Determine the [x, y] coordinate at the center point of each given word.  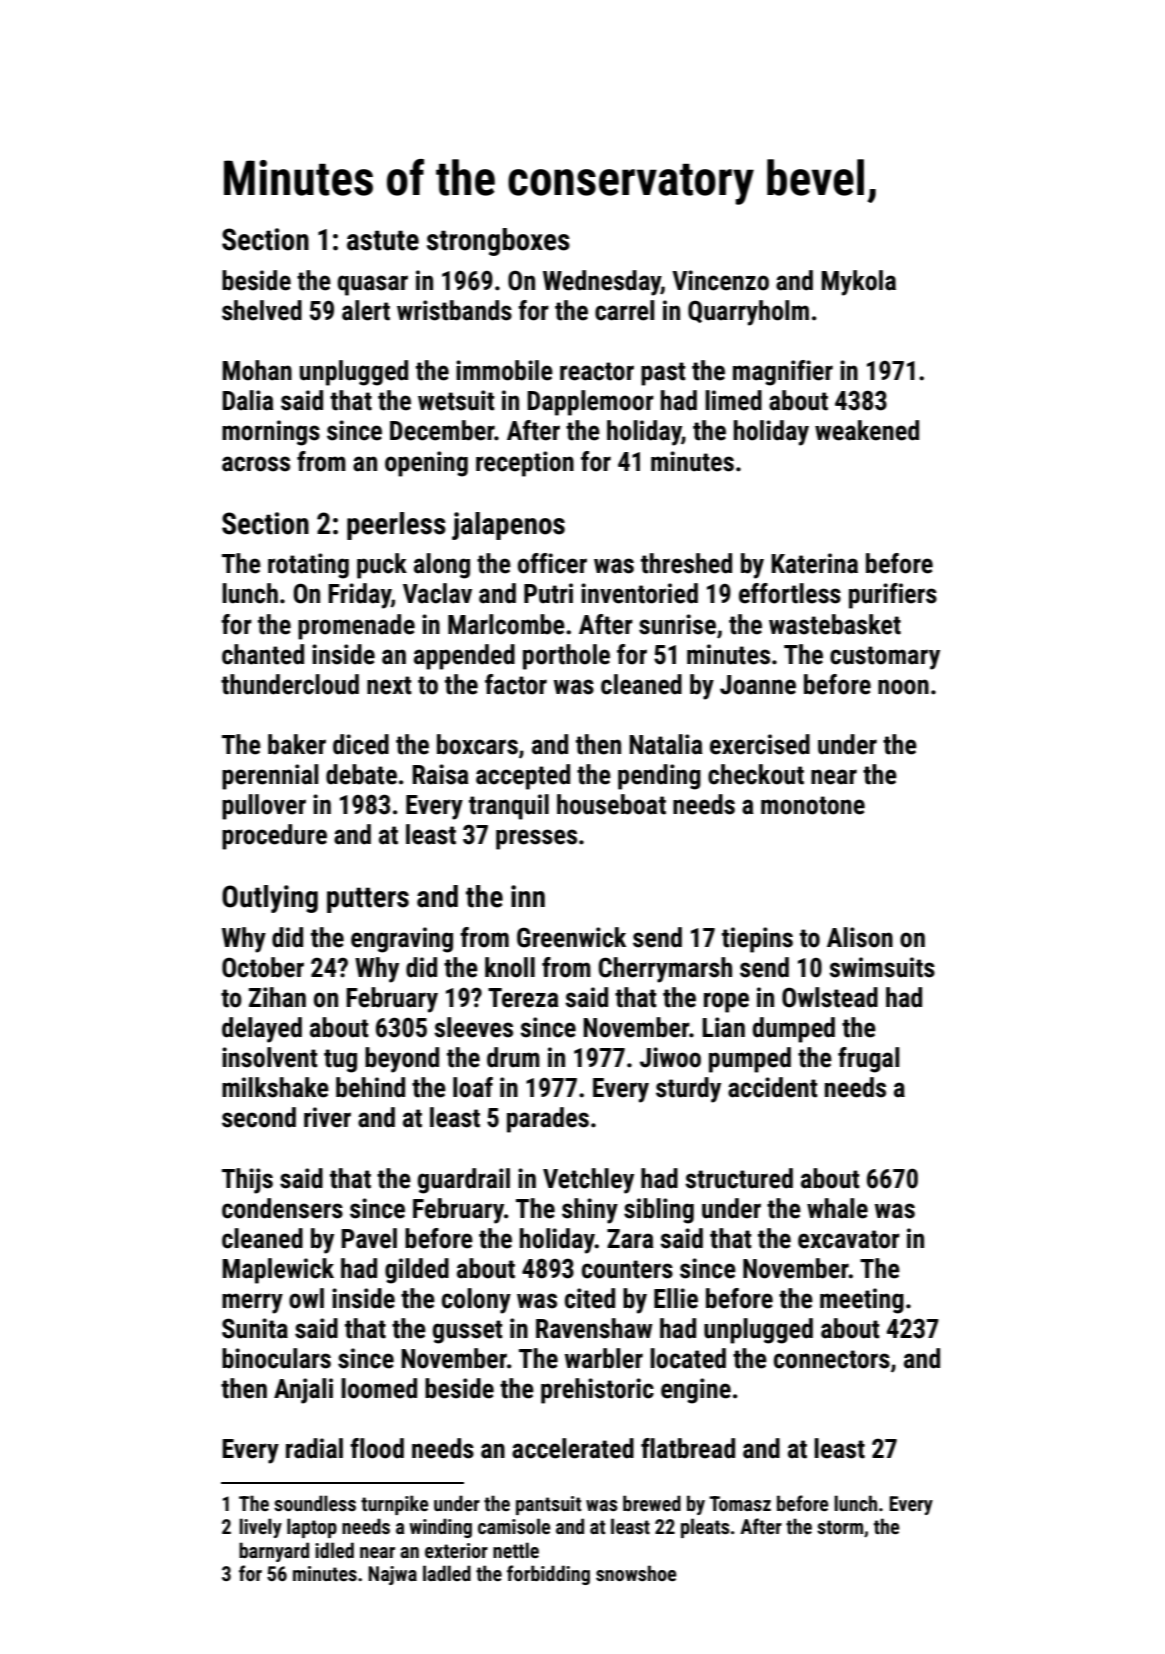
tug [340, 1061]
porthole [566, 657]
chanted [263, 654]
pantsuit [548, 1505]
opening [426, 464]
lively [260, 1528]
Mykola [858, 283]
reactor [597, 371]
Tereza [523, 998]
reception [525, 464]
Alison [860, 937]
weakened [867, 430]
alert [366, 310]
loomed [379, 1388]
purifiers [893, 596]
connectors [832, 1359]
